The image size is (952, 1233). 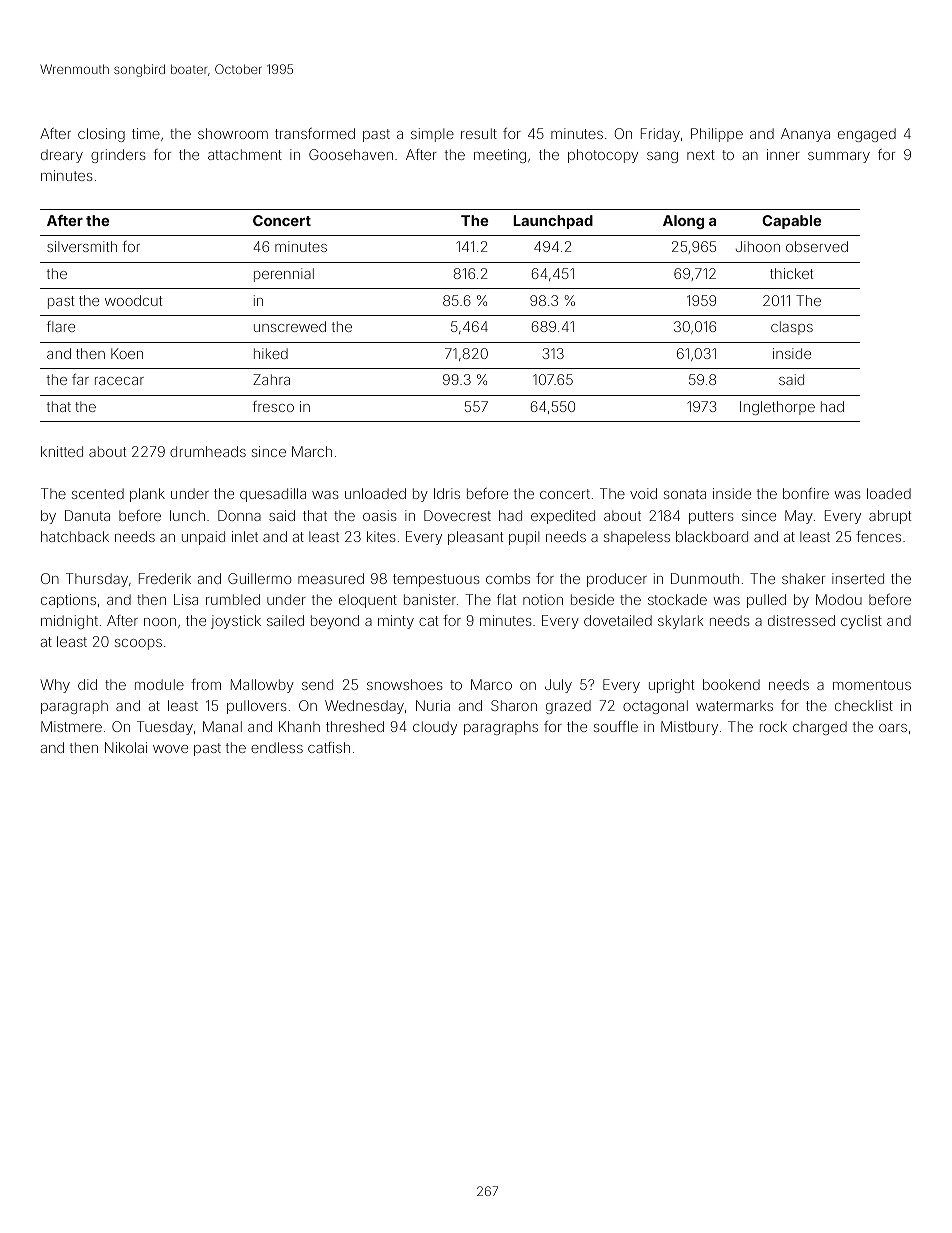 I want to click on March, so click(x=312, y=451).
